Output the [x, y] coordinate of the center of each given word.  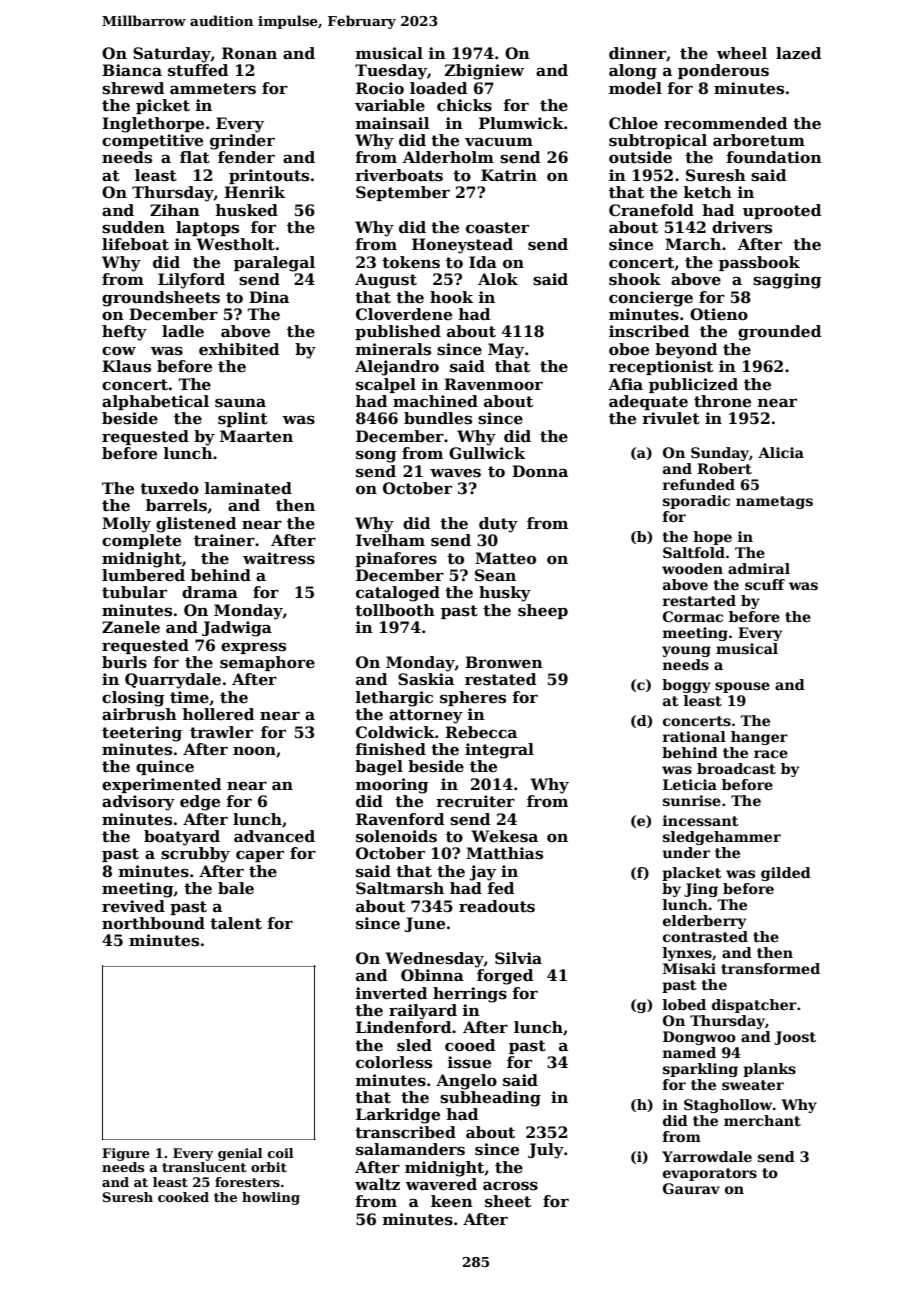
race [771, 754]
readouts [497, 906]
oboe [629, 349]
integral [499, 751]
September [403, 193]
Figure [126, 1154]
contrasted [705, 936]
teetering [142, 734]
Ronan [249, 53]
